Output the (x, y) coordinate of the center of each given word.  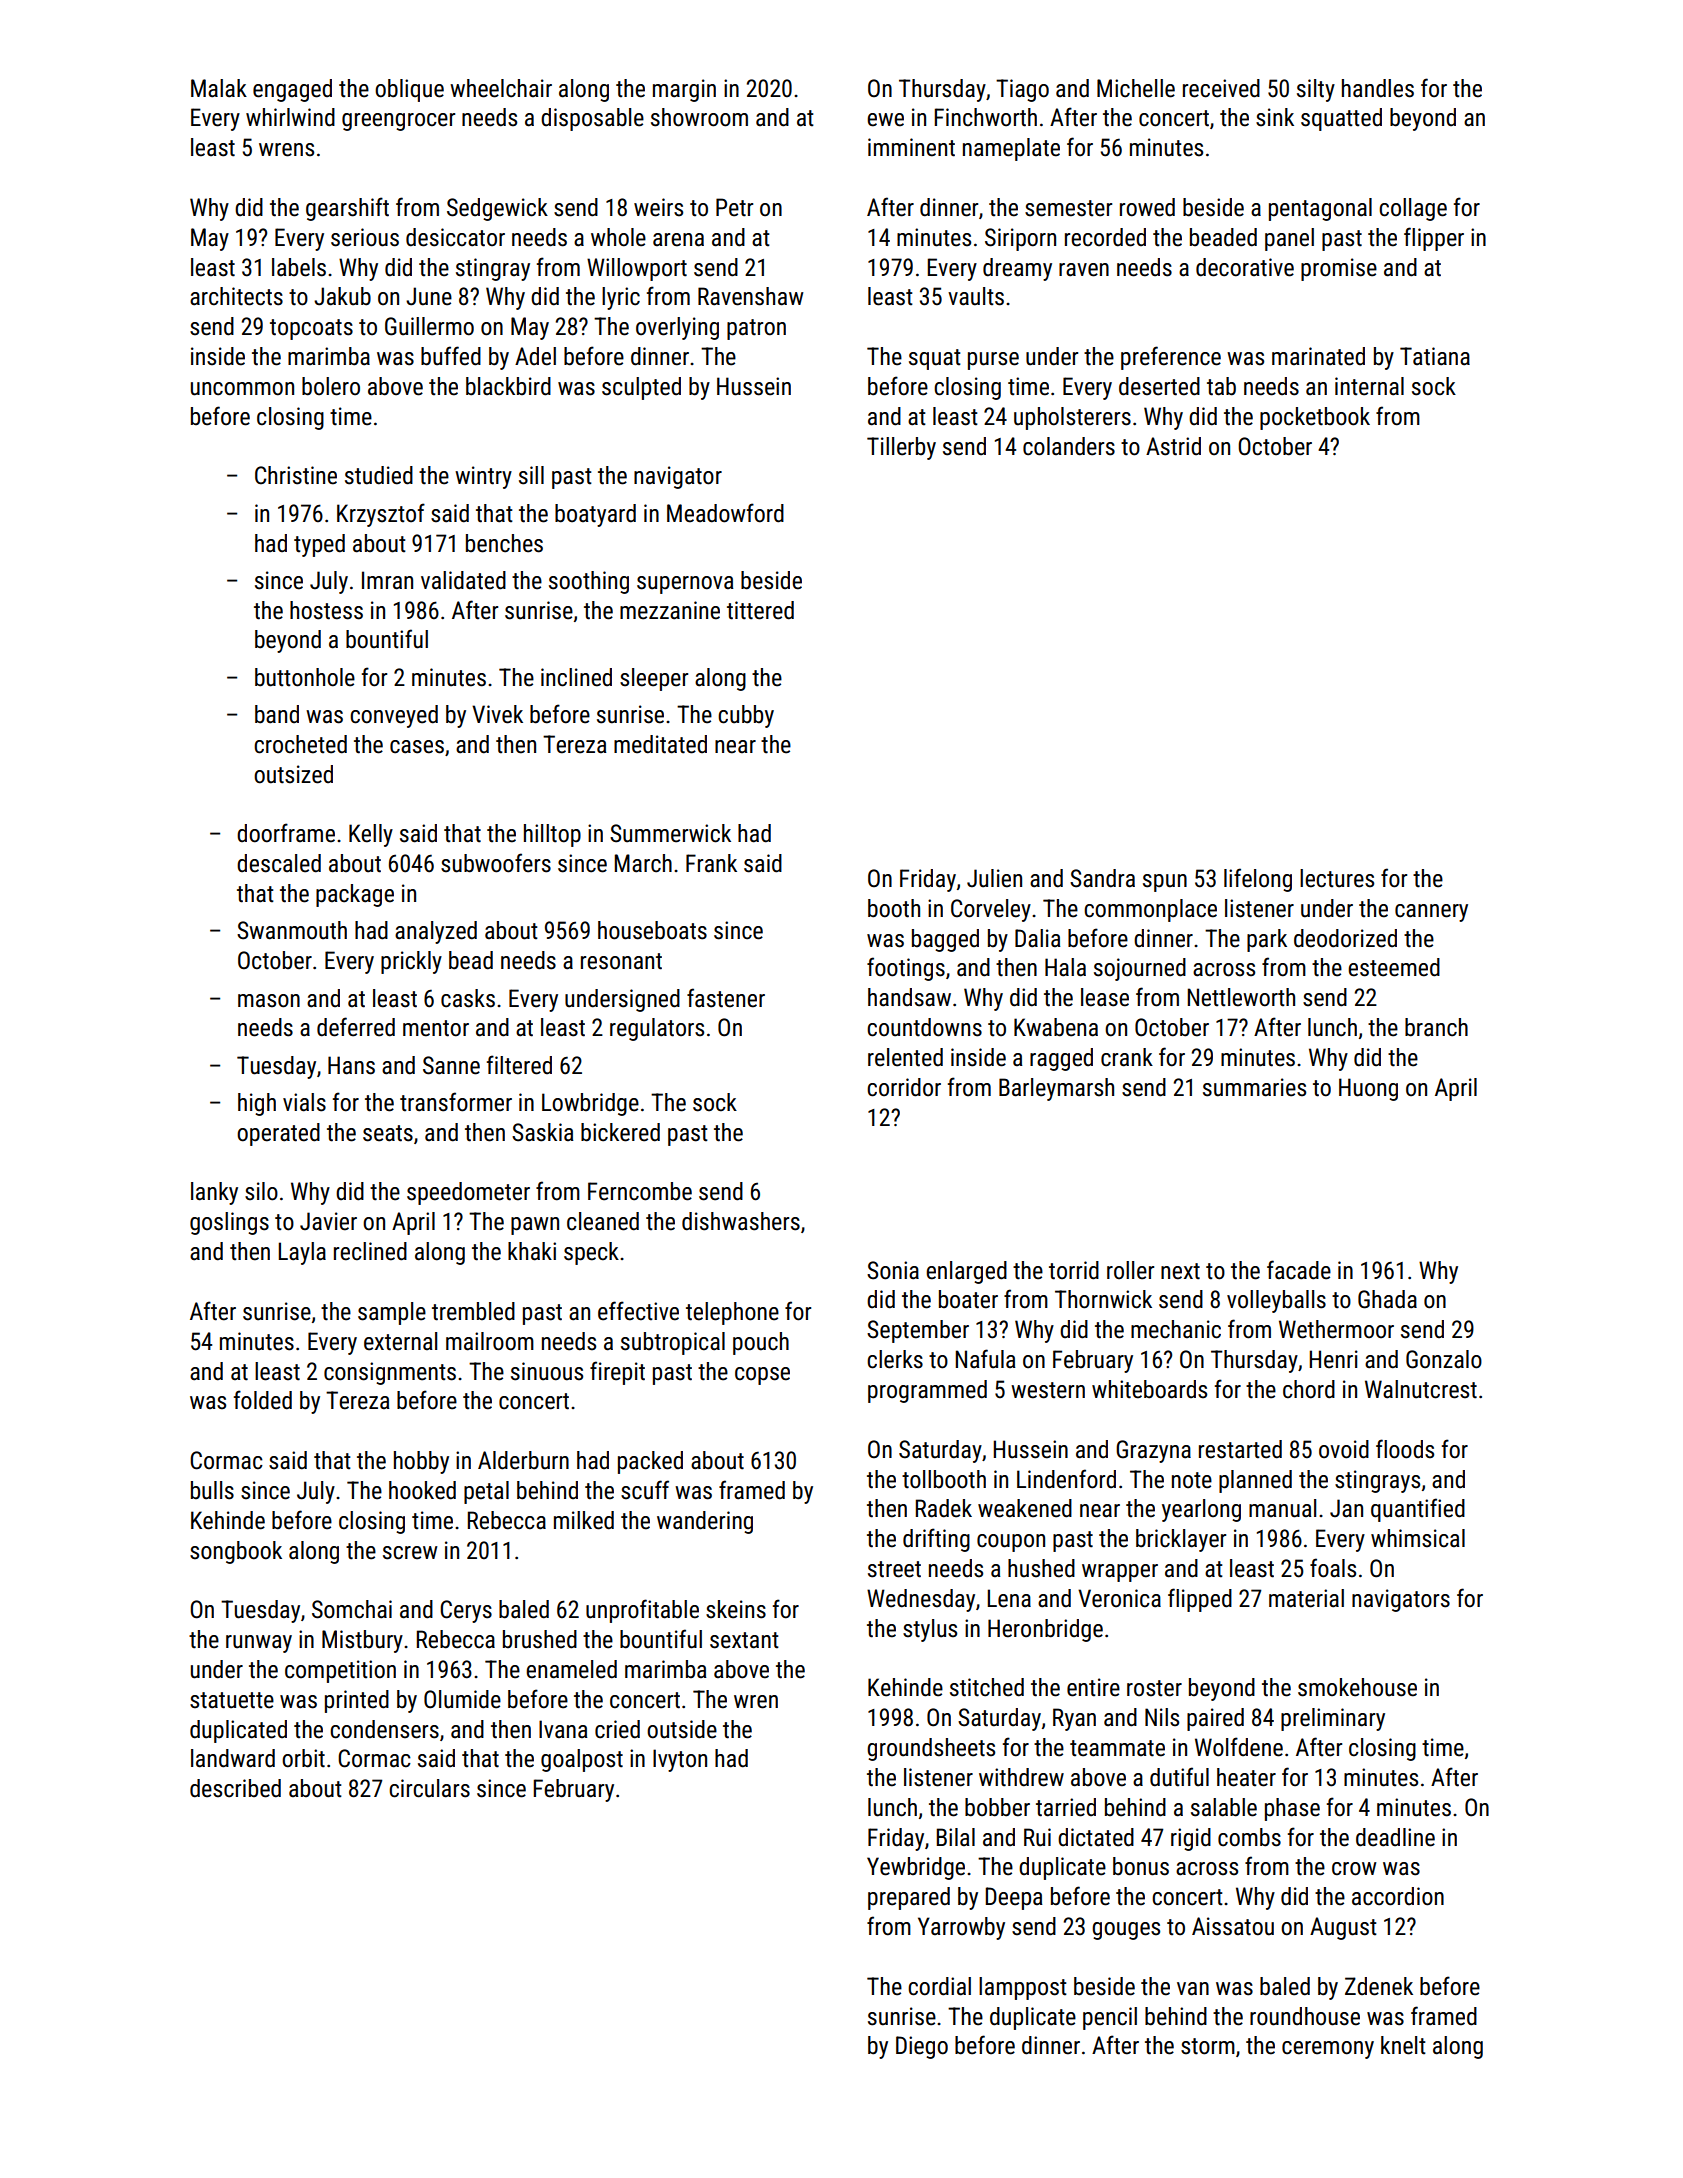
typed (319, 545)
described (235, 1788)
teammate (1117, 1748)
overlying (677, 328)
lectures (1337, 878)
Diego (922, 2047)
